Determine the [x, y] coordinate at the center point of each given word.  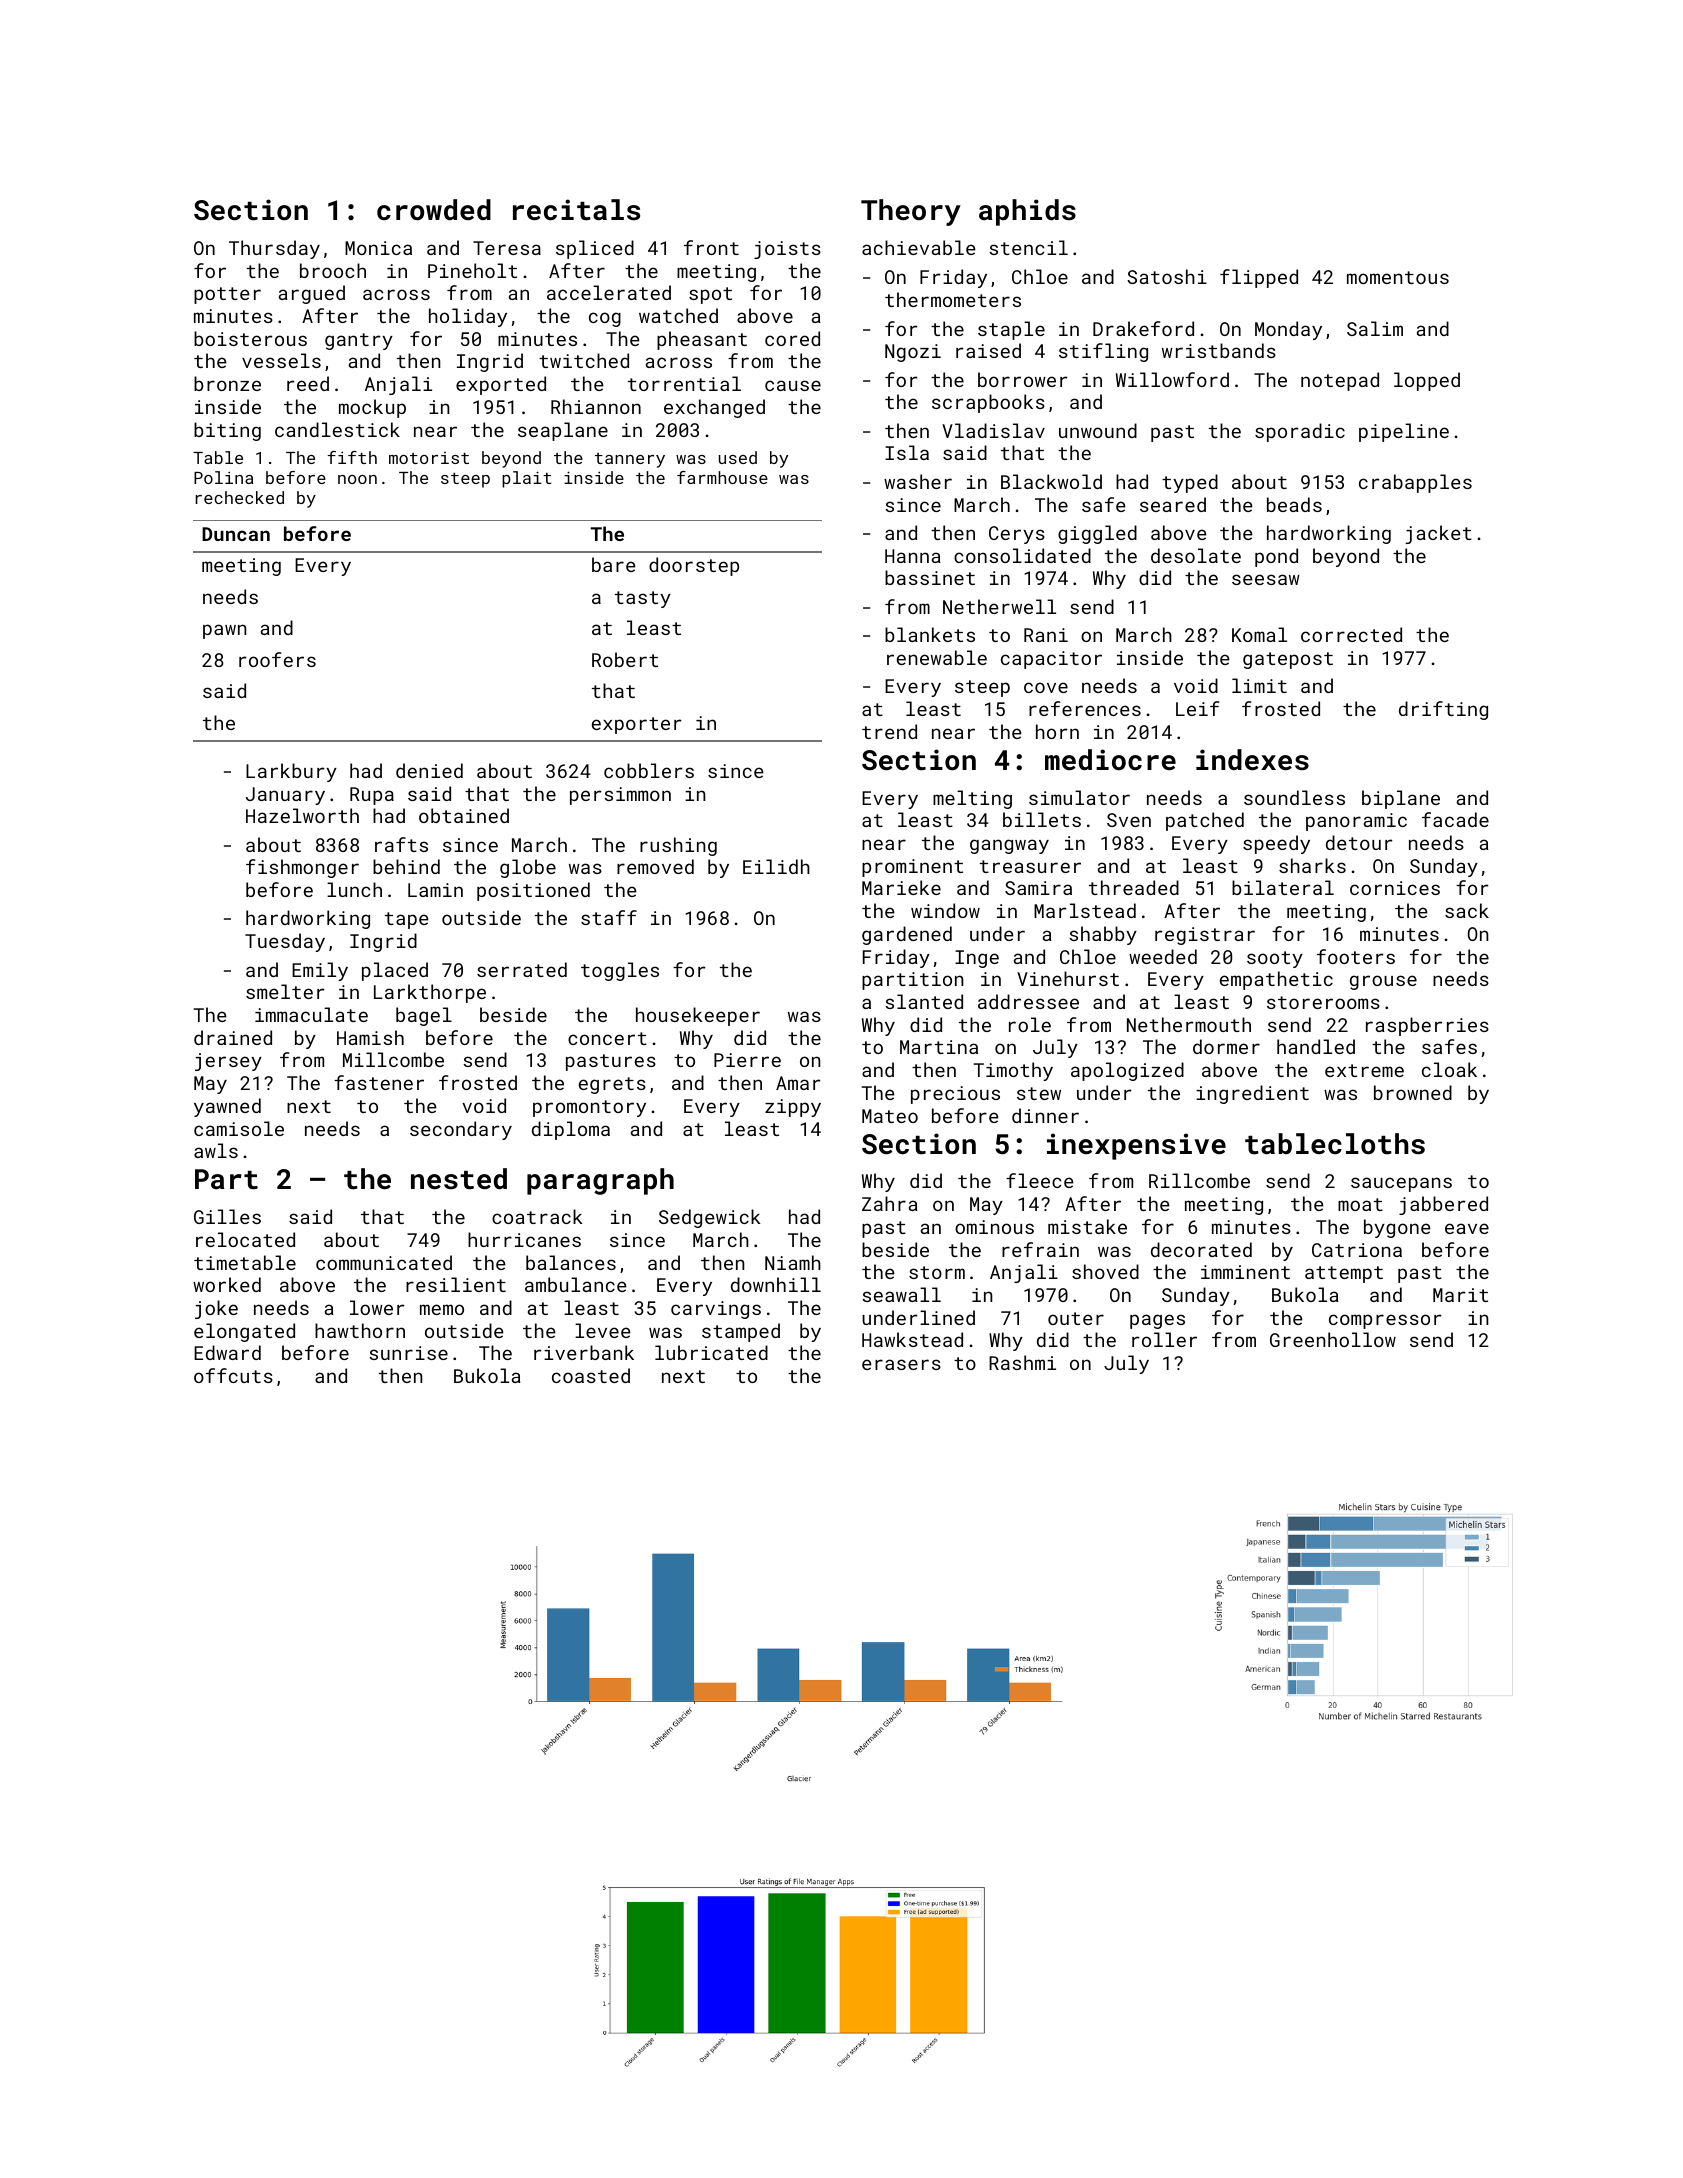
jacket [1439, 534]
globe [528, 868]
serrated [522, 969]
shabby [1103, 935]
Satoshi [1167, 276]
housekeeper [698, 1016]
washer [918, 481]
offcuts [233, 1375]
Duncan [236, 534]
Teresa [507, 248]
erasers [901, 1364]
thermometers [953, 299]
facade [1455, 819]
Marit [1460, 1295]
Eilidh [776, 866]
